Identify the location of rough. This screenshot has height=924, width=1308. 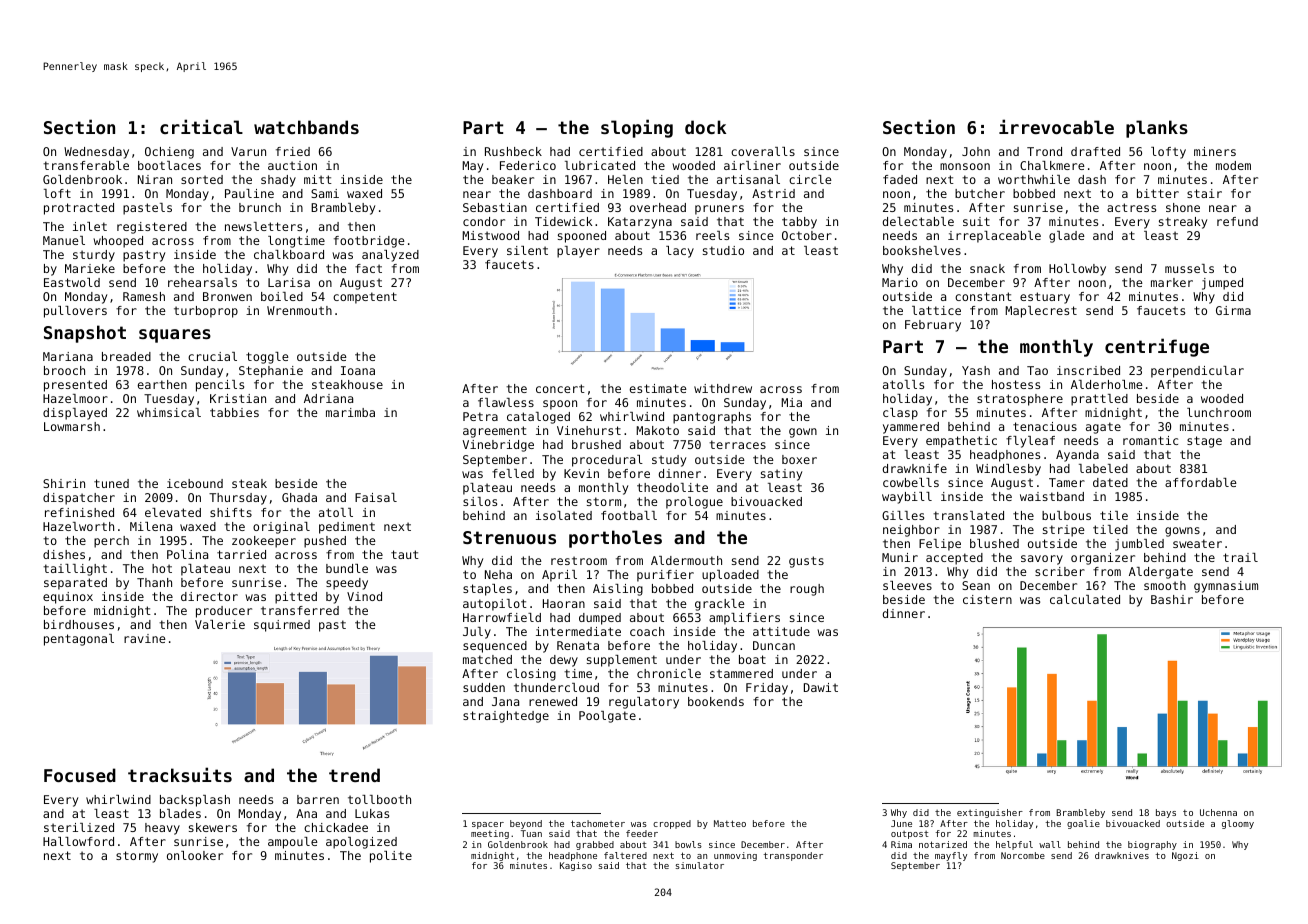
(807, 590).
